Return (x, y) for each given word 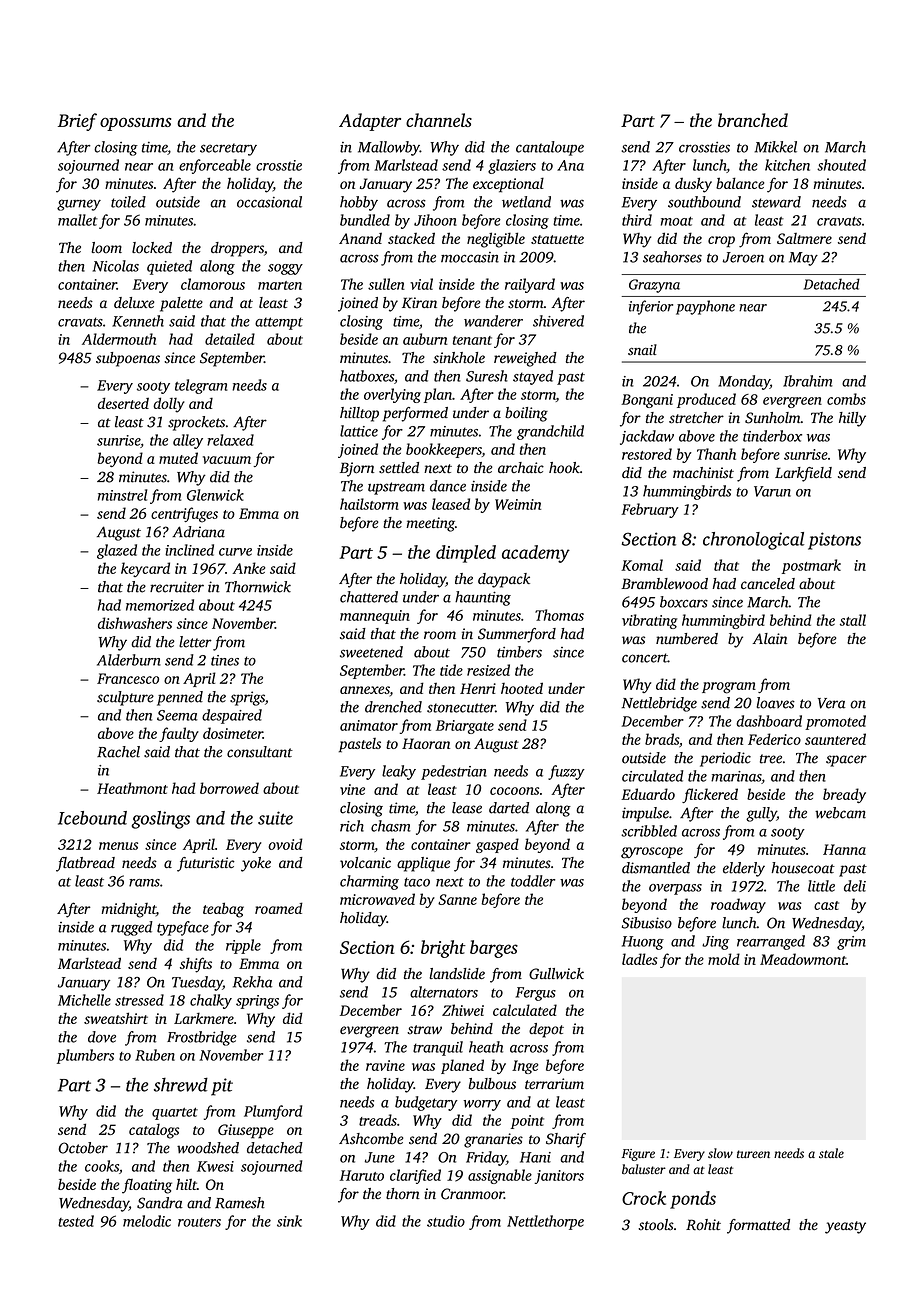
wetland (526, 202)
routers (199, 1222)
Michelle (84, 1000)
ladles (640, 959)
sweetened (371, 652)
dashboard (769, 721)
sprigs (247, 698)
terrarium (554, 1083)
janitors (559, 1177)
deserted (123, 403)
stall (853, 620)
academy (536, 554)
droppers (237, 249)
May (803, 259)
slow (720, 1153)
